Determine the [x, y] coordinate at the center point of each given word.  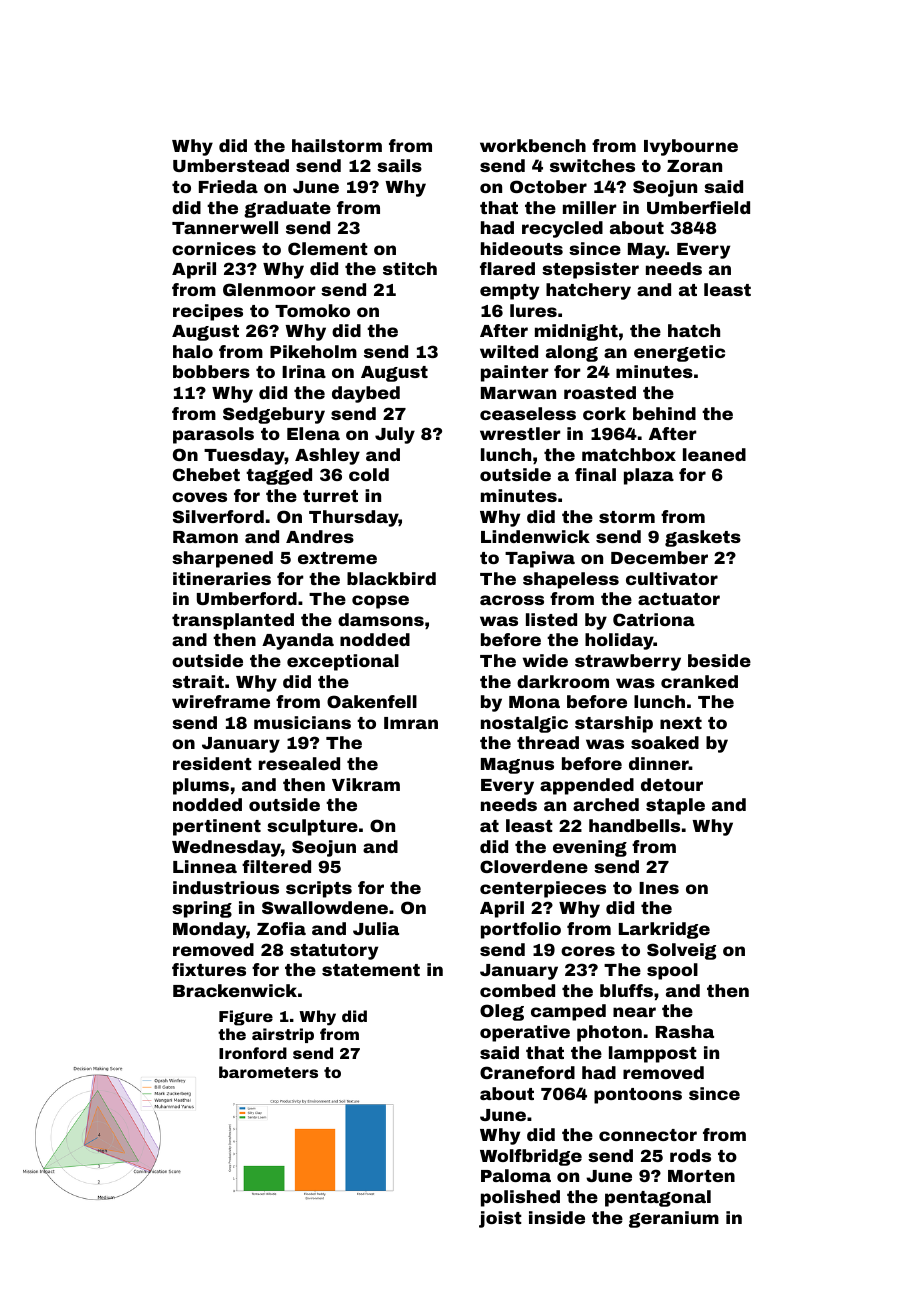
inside [557, 1217]
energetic [679, 353]
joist [500, 1219]
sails [399, 165]
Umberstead [231, 165]
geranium [674, 1219]
